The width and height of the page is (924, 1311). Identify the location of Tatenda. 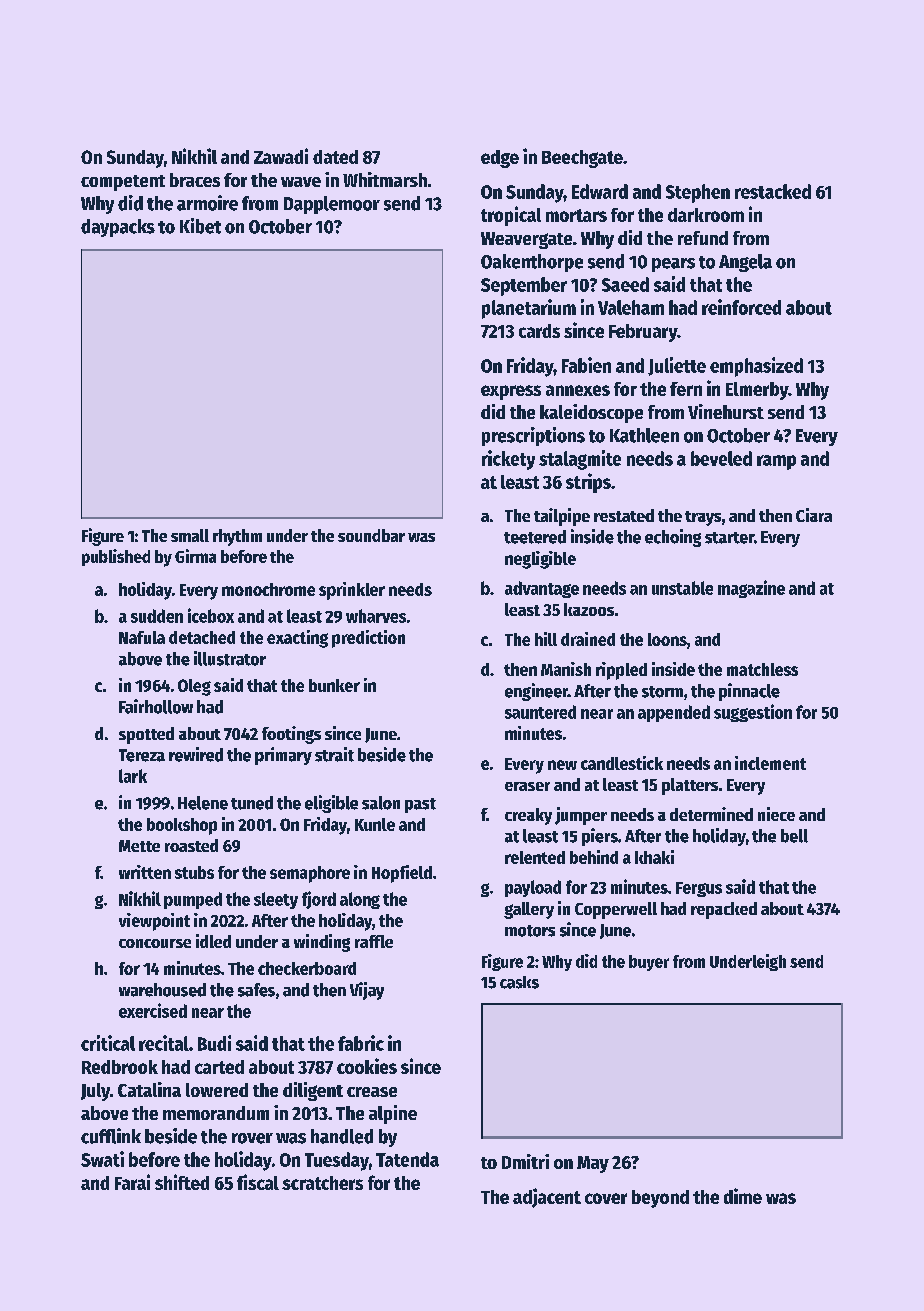
(407, 1159).
